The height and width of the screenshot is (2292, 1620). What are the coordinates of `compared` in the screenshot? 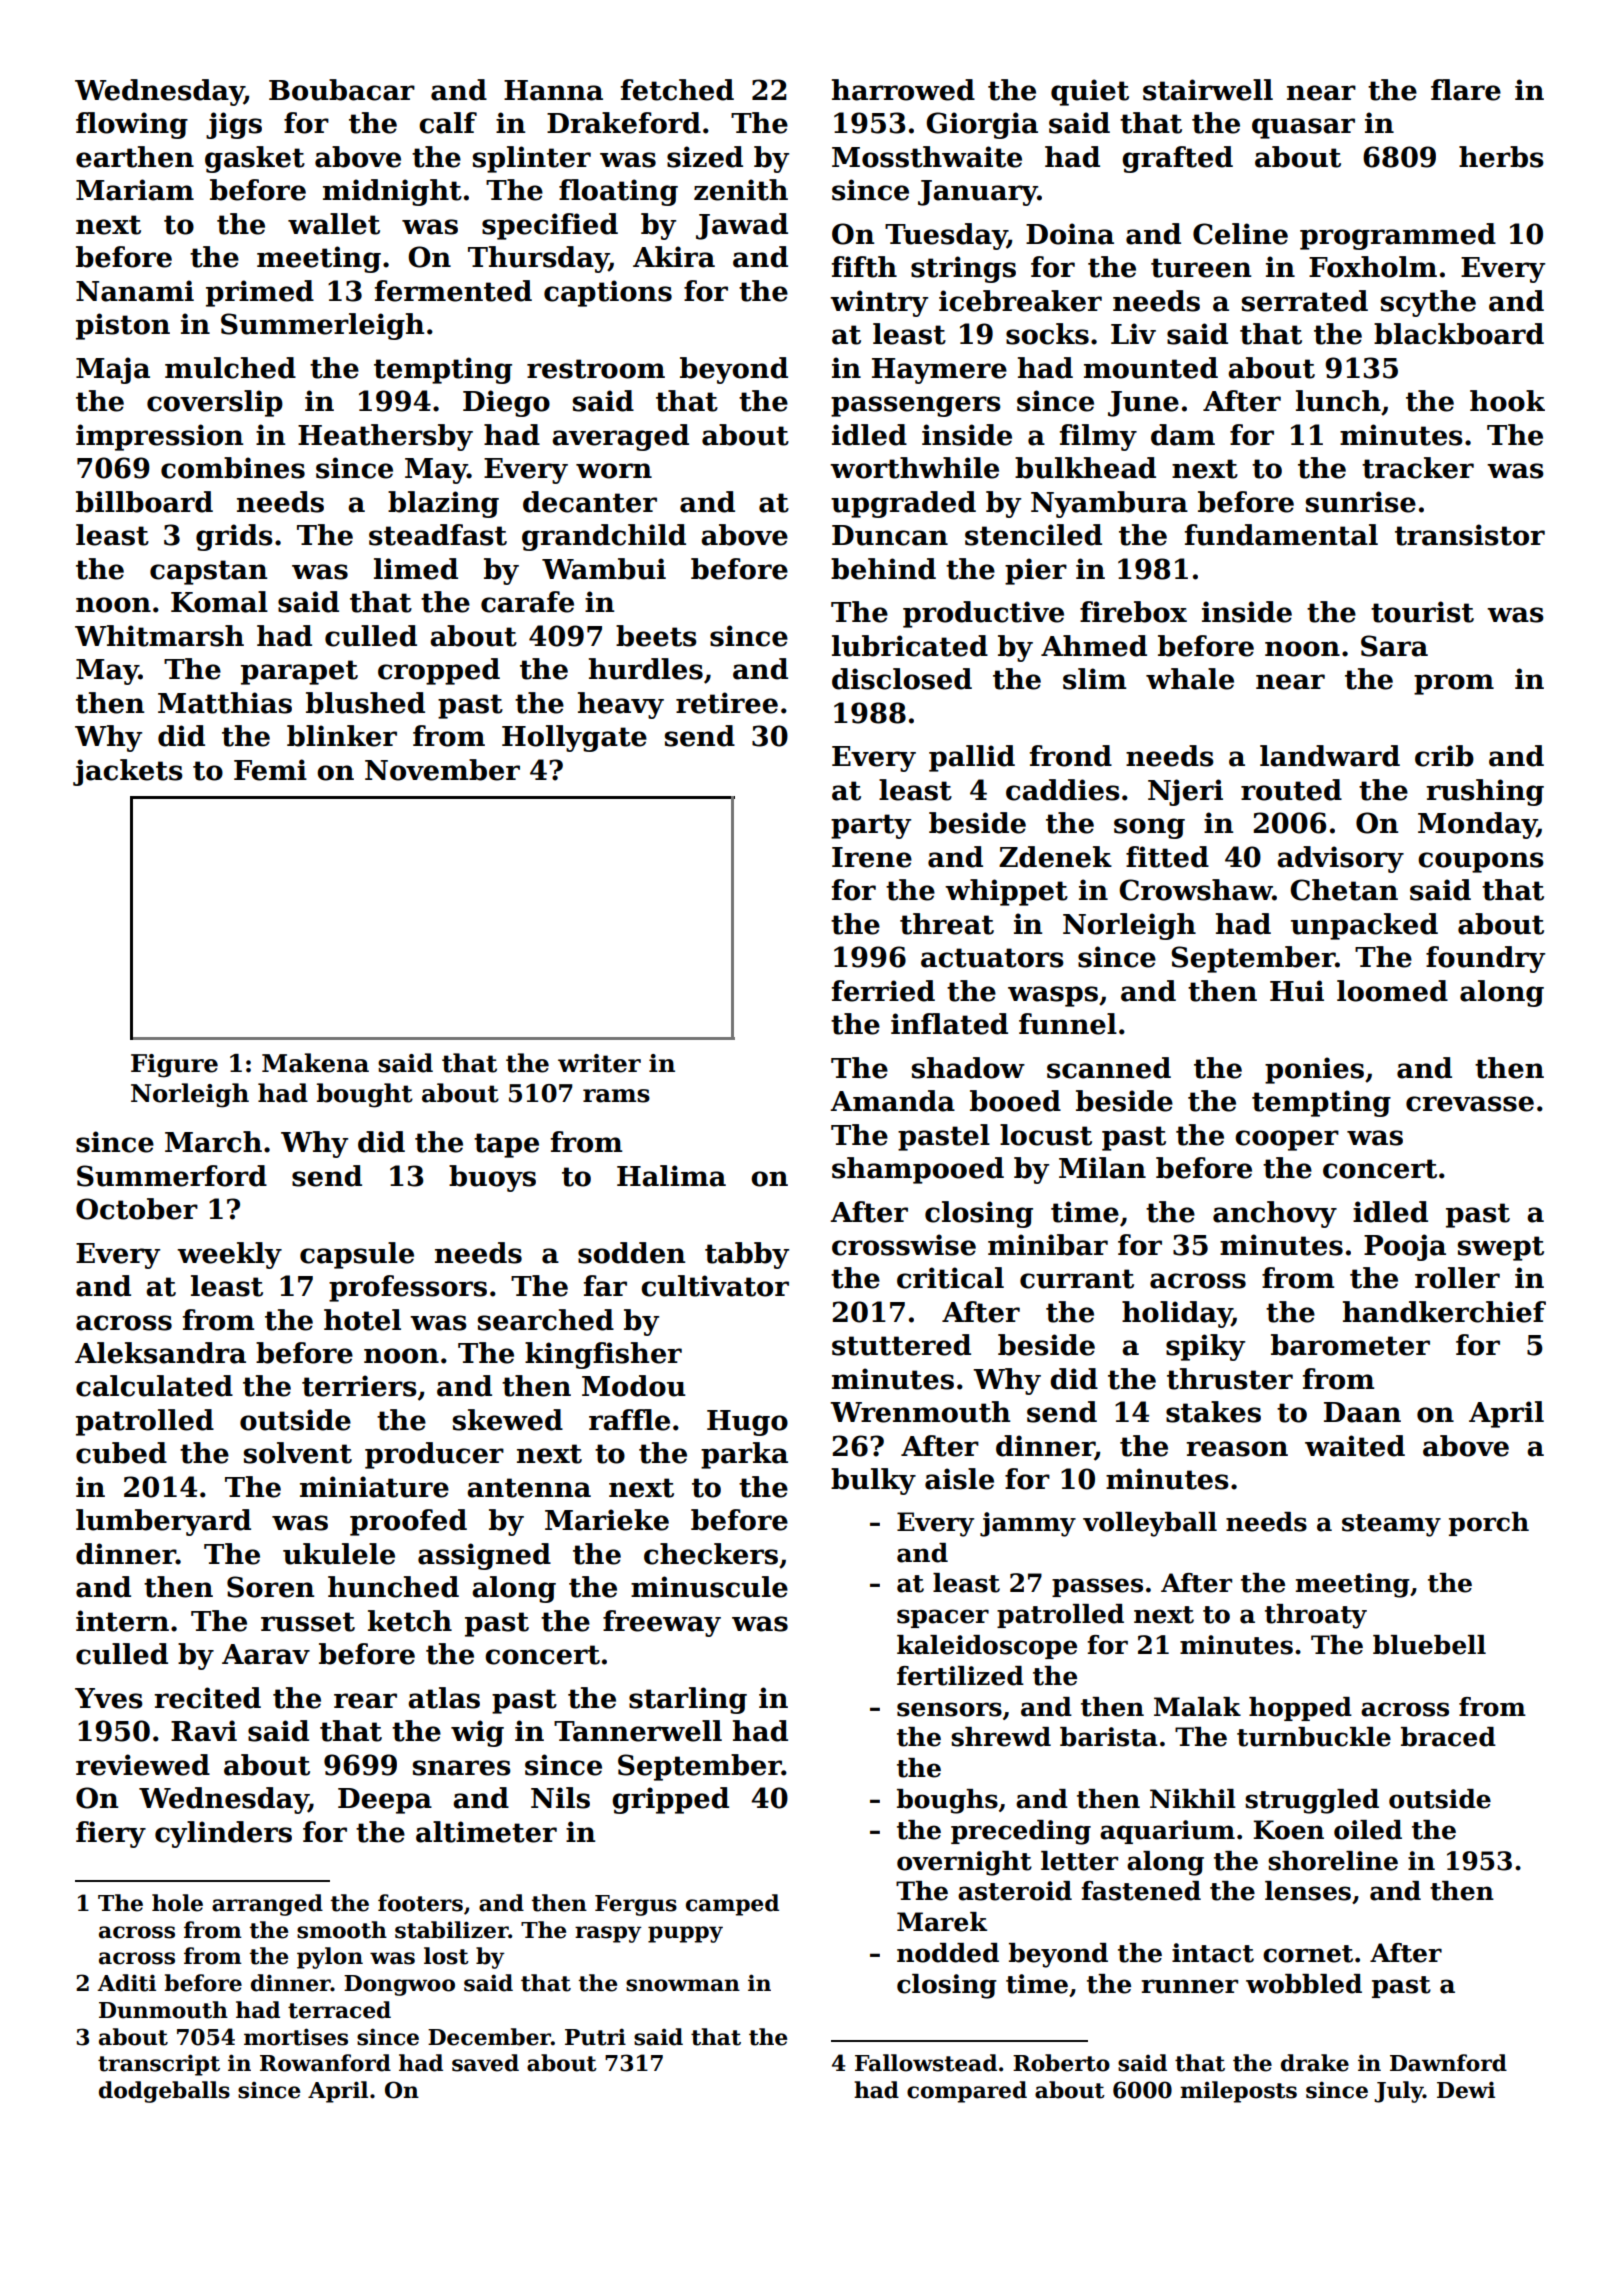 It's located at (967, 2092).
